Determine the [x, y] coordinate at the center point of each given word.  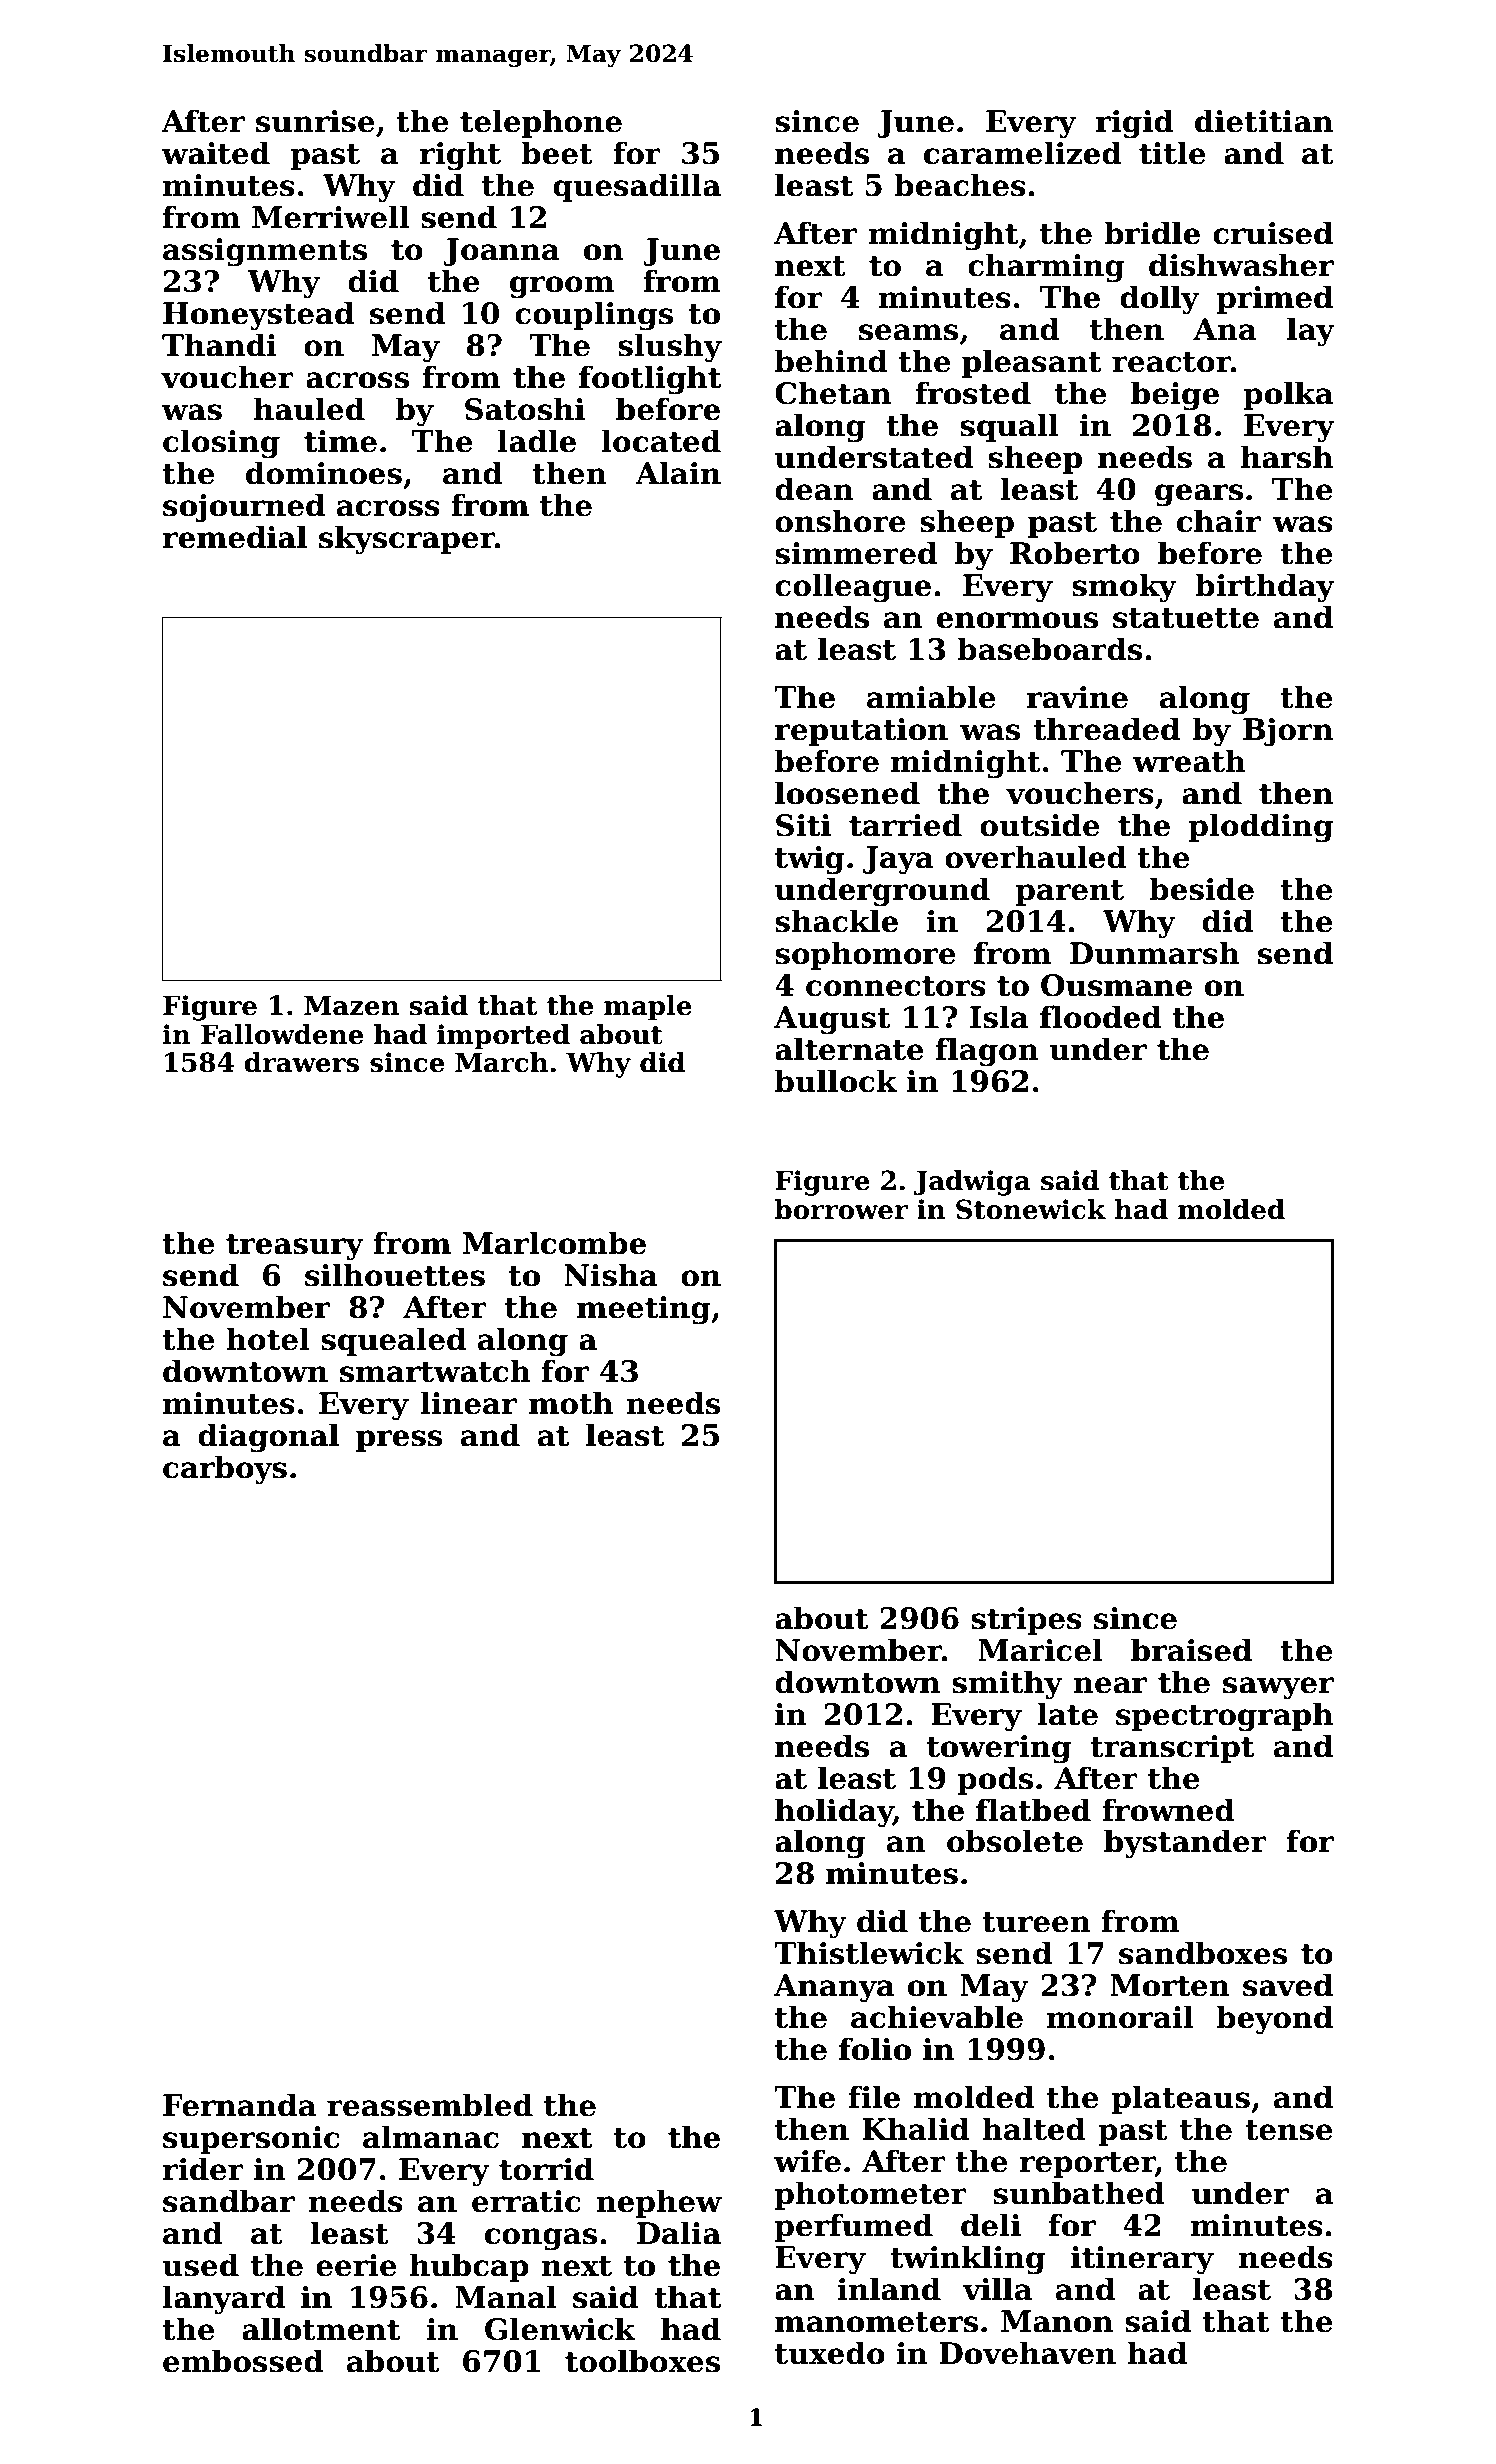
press [399, 1441]
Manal [506, 2297]
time [340, 441]
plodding [1261, 828]
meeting [644, 1310]
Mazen [351, 1006]
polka [1288, 395]
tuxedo [830, 2353]
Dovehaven [1027, 2353]
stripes [1026, 1621]
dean [814, 489]
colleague [853, 588]
